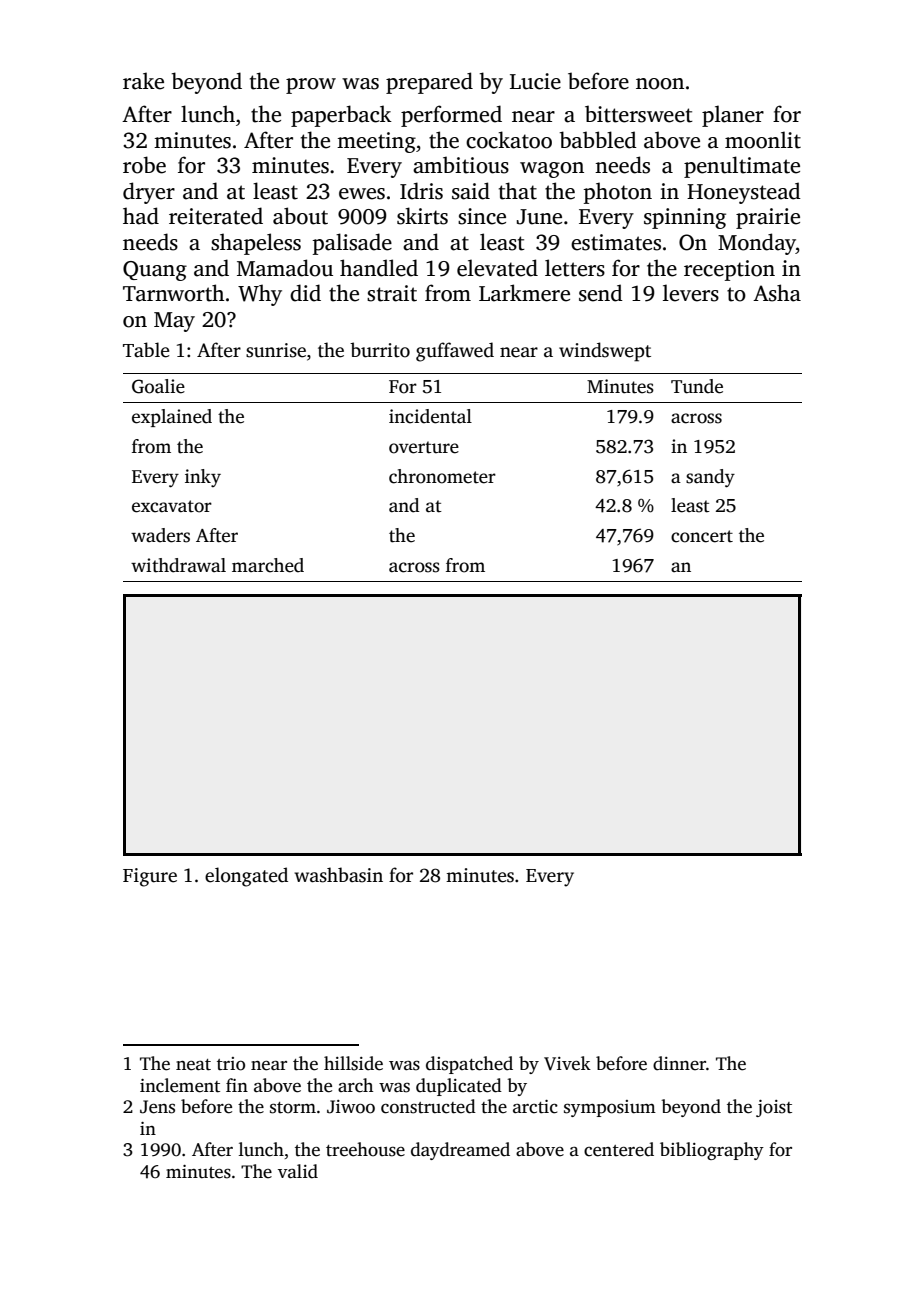  Describe the element at coordinates (442, 476) in the screenshot. I see `chronometer` at that location.
